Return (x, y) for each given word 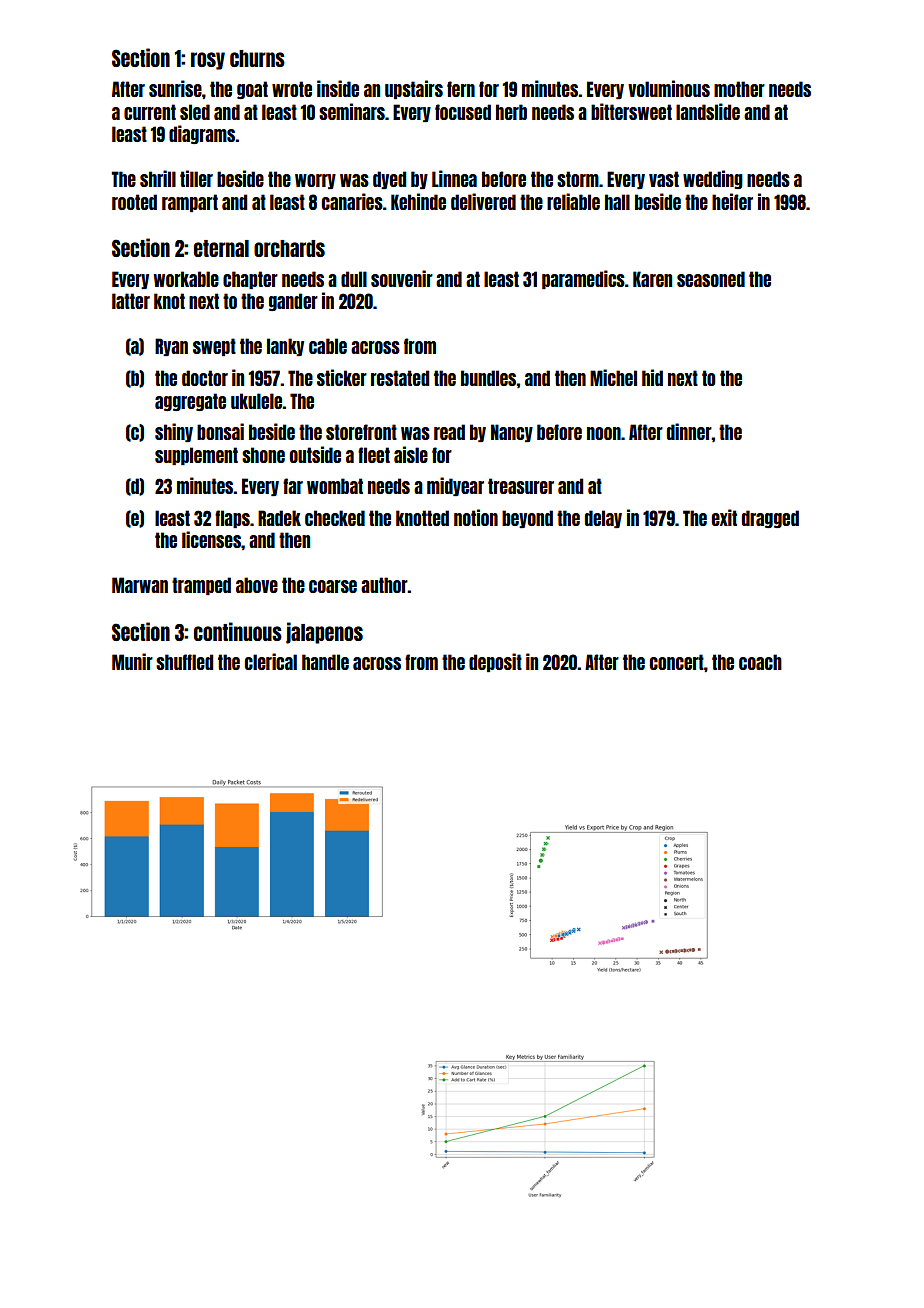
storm (578, 179)
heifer (732, 201)
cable (328, 346)
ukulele (257, 401)
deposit (495, 662)
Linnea (454, 178)
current (150, 112)
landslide (708, 111)
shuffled (184, 662)
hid (652, 377)
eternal (221, 248)
